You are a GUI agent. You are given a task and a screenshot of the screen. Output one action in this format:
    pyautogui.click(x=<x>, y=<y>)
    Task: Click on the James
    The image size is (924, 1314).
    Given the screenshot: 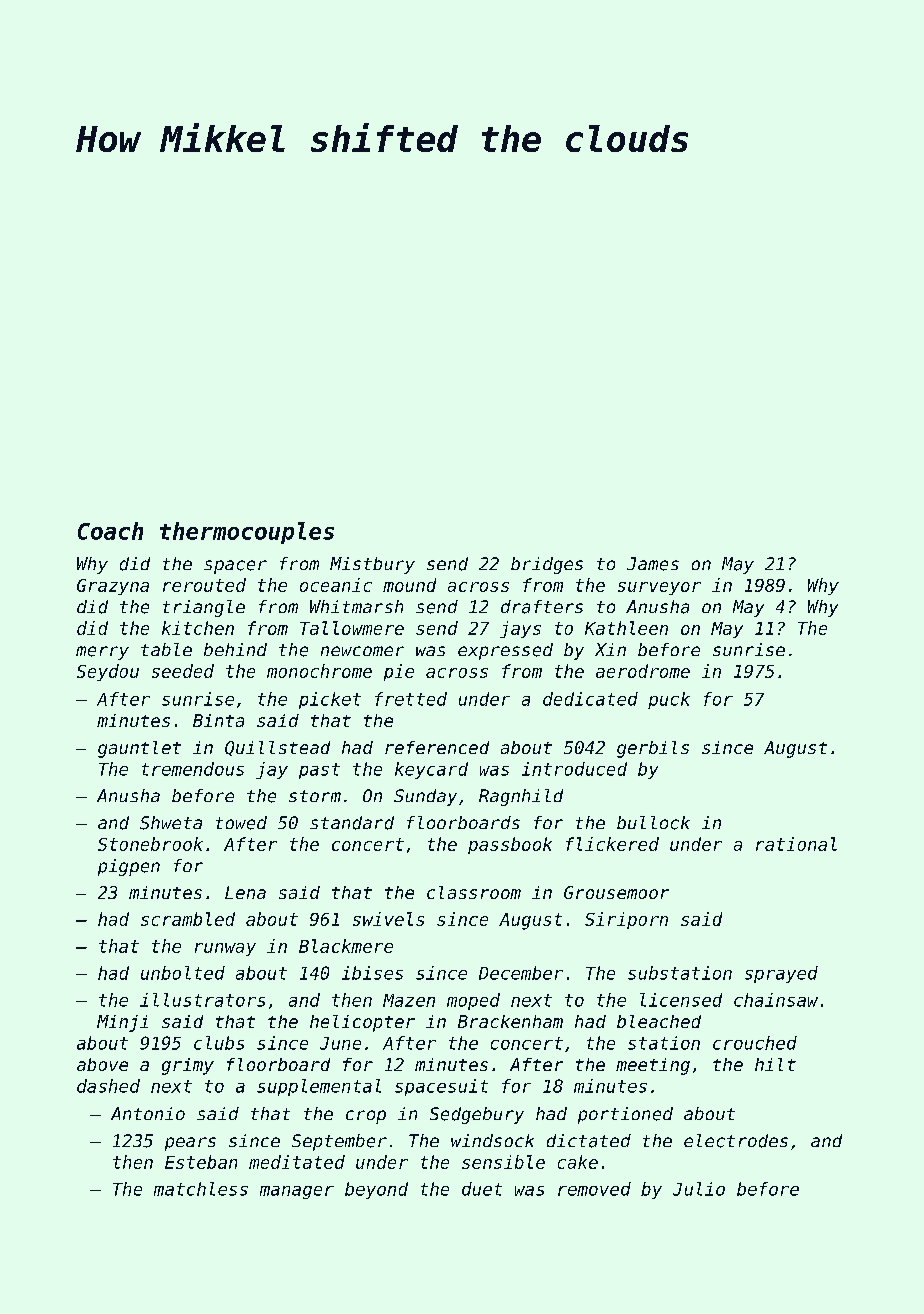 What is the action you would take?
    pyautogui.click(x=653, y=564)
